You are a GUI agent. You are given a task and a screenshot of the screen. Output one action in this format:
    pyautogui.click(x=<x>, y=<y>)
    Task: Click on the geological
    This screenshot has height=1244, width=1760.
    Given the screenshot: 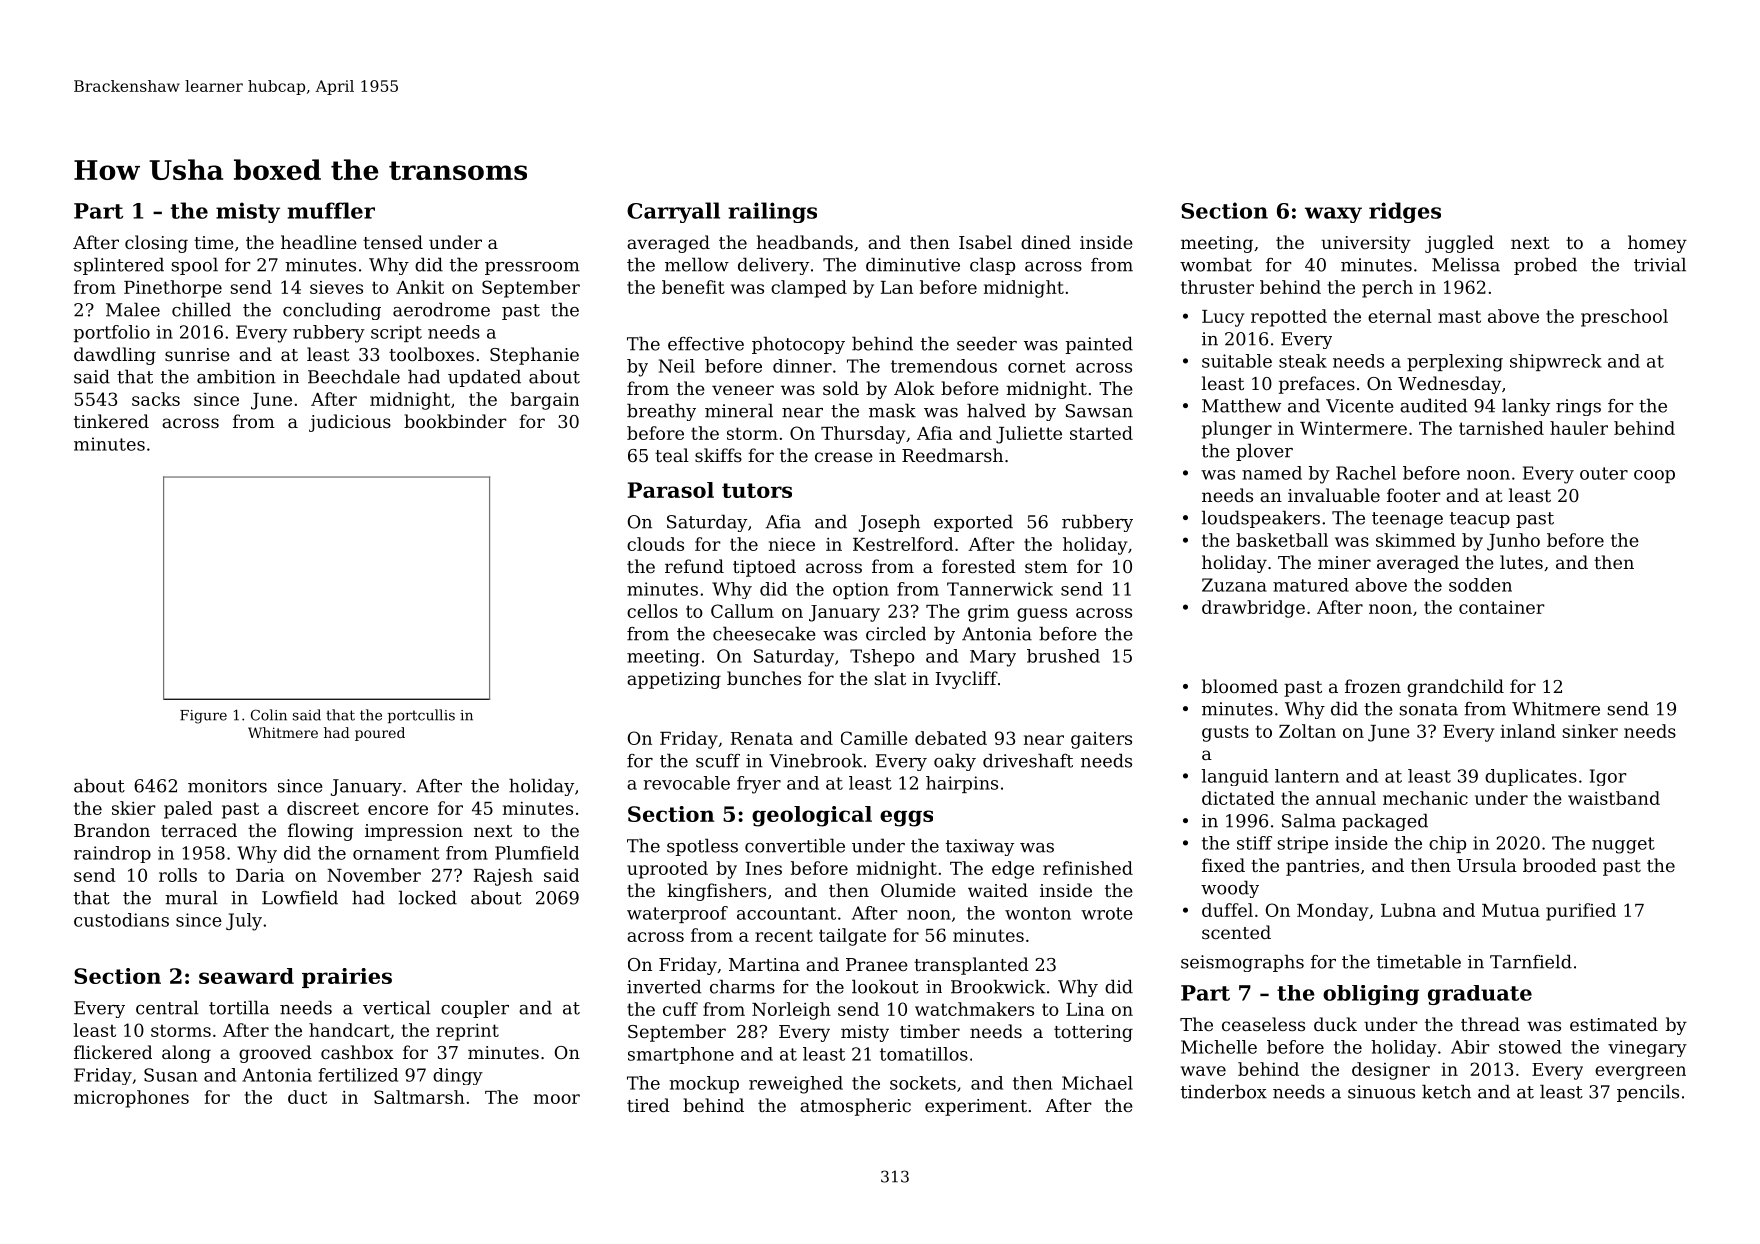 What is the action you would take?
    pyautogui.click(x=812, y=816)
